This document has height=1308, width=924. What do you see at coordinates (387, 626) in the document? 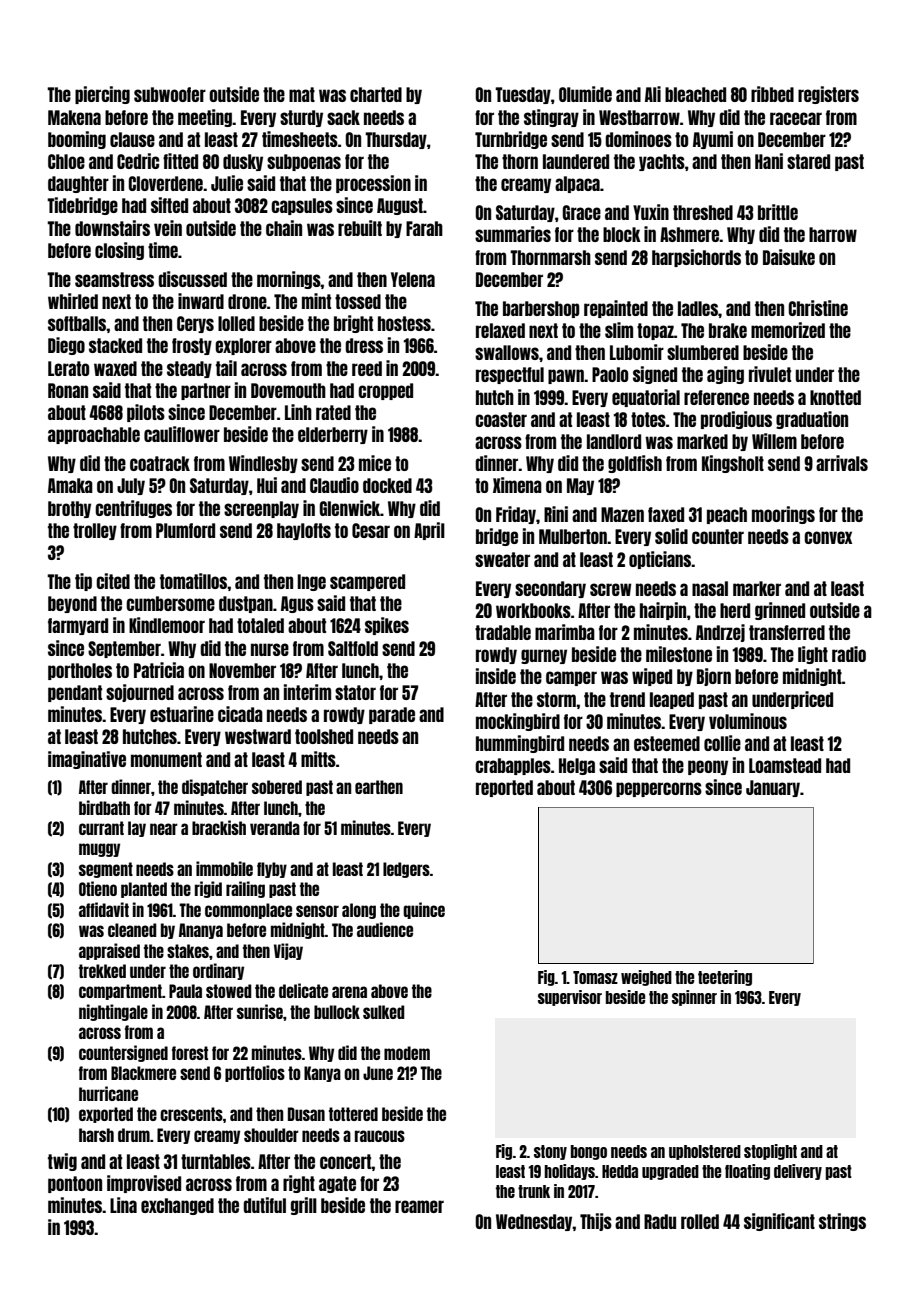
I see `spikes` at bounding box center [387, 626].
